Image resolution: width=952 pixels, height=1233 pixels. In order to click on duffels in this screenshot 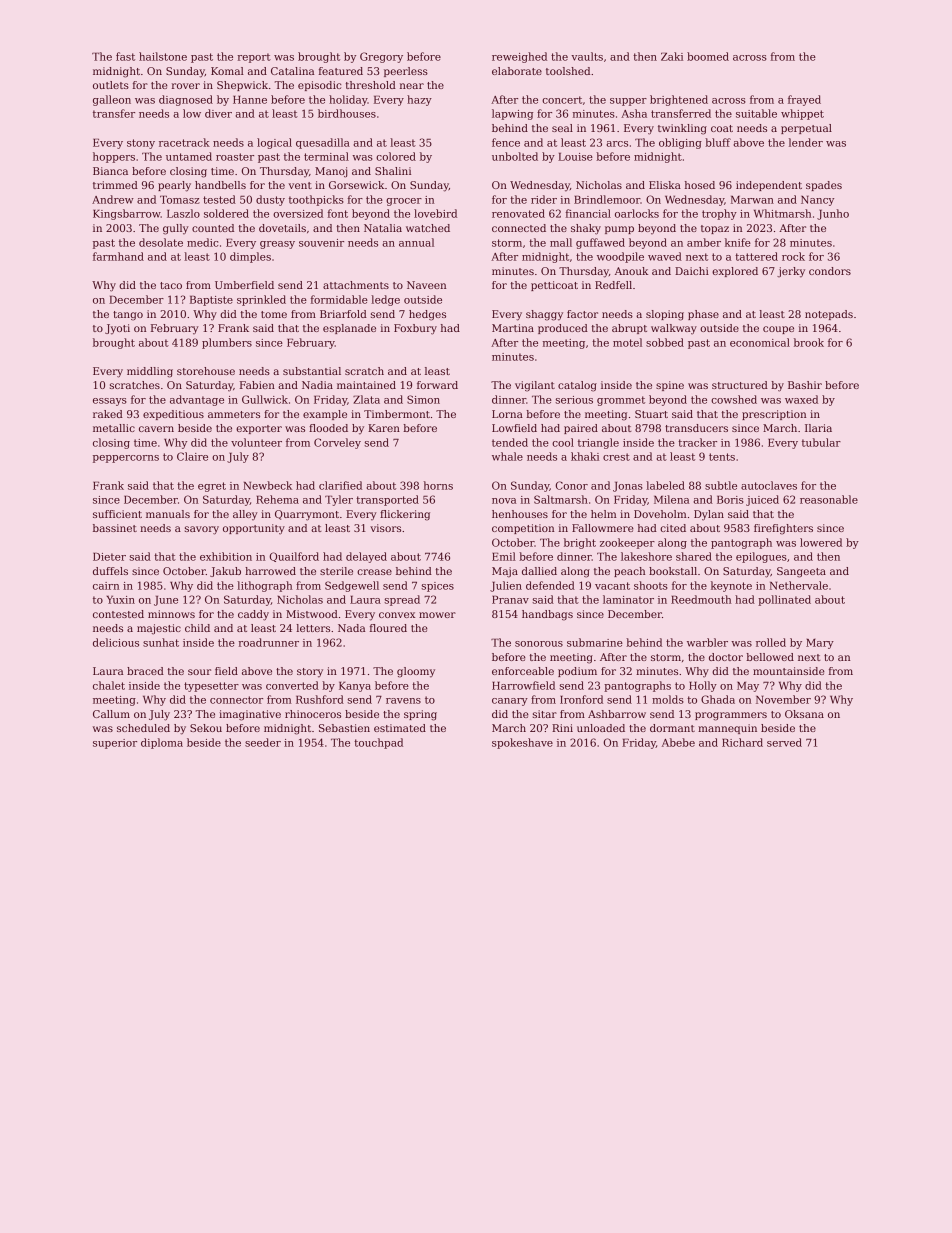, I will do `click(110, 571)`.
